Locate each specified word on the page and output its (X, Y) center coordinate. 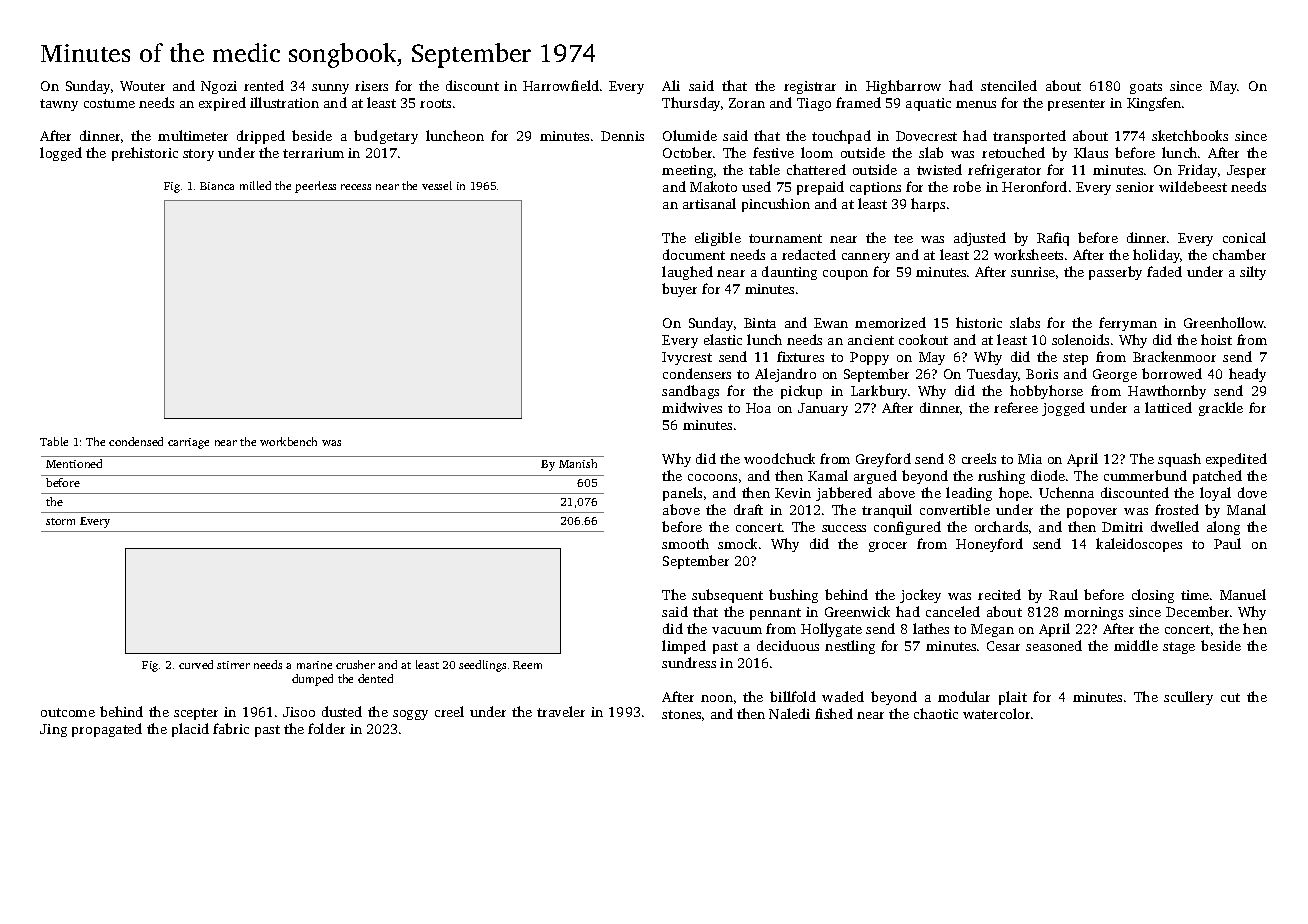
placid (190, 730)
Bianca (217, 186)
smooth (685, 543)
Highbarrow (903, 87)
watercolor (996, 713)
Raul (1063, 594)
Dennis (622, 136)
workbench (288, 441)
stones (681, 714)
